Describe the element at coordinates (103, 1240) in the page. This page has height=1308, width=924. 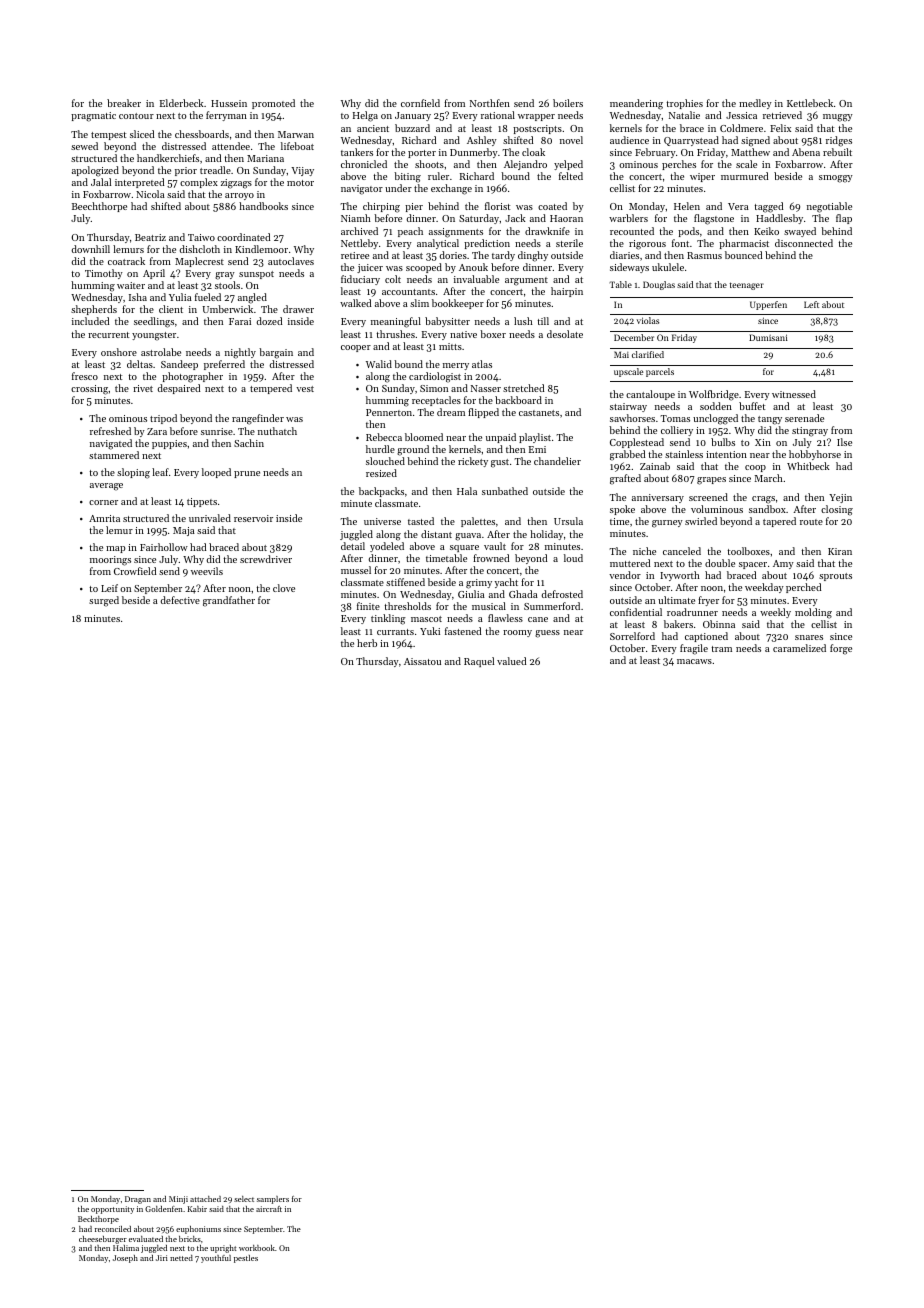
I see `cheeseburger` at that location.
